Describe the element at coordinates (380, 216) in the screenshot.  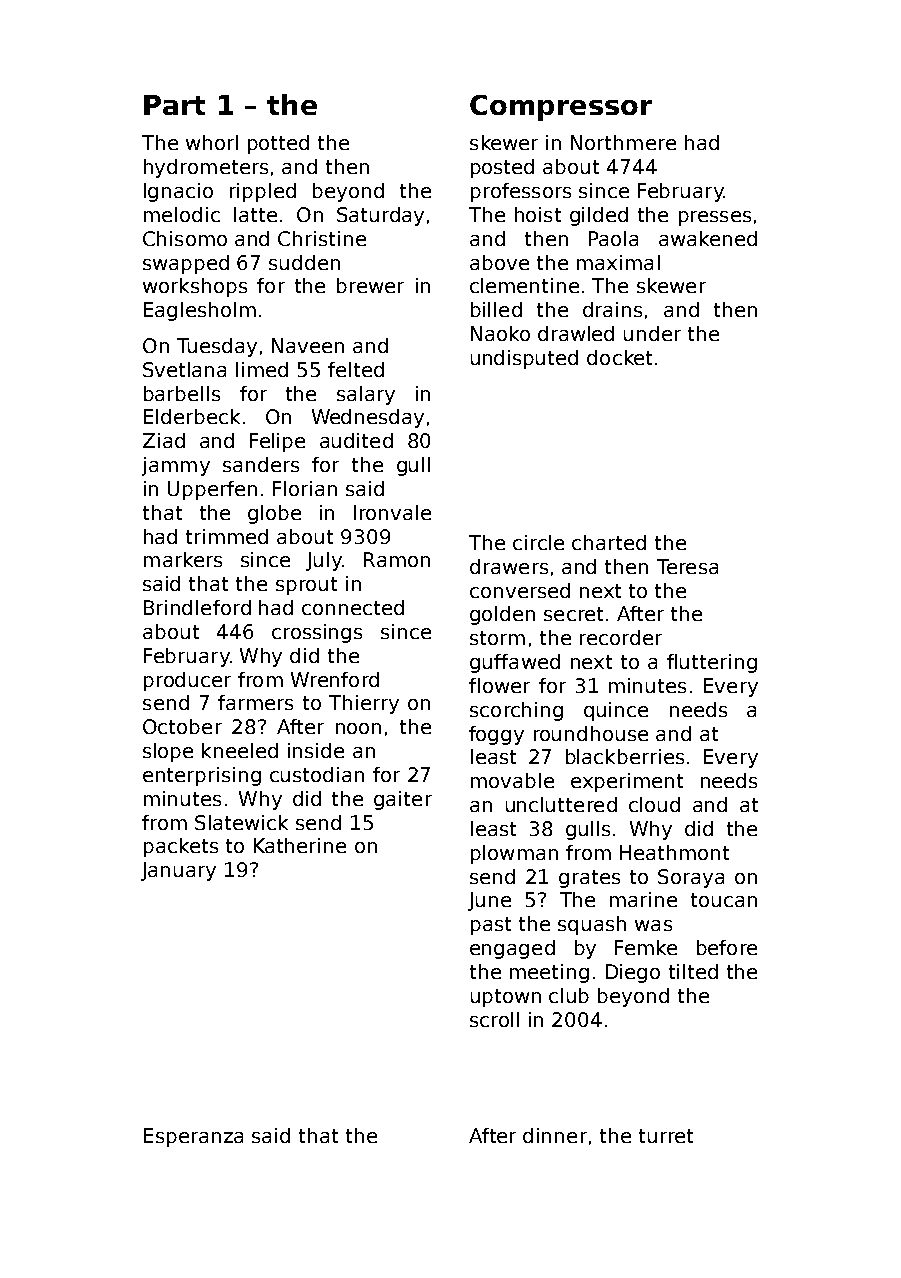
I see `Saturday` at that location.
